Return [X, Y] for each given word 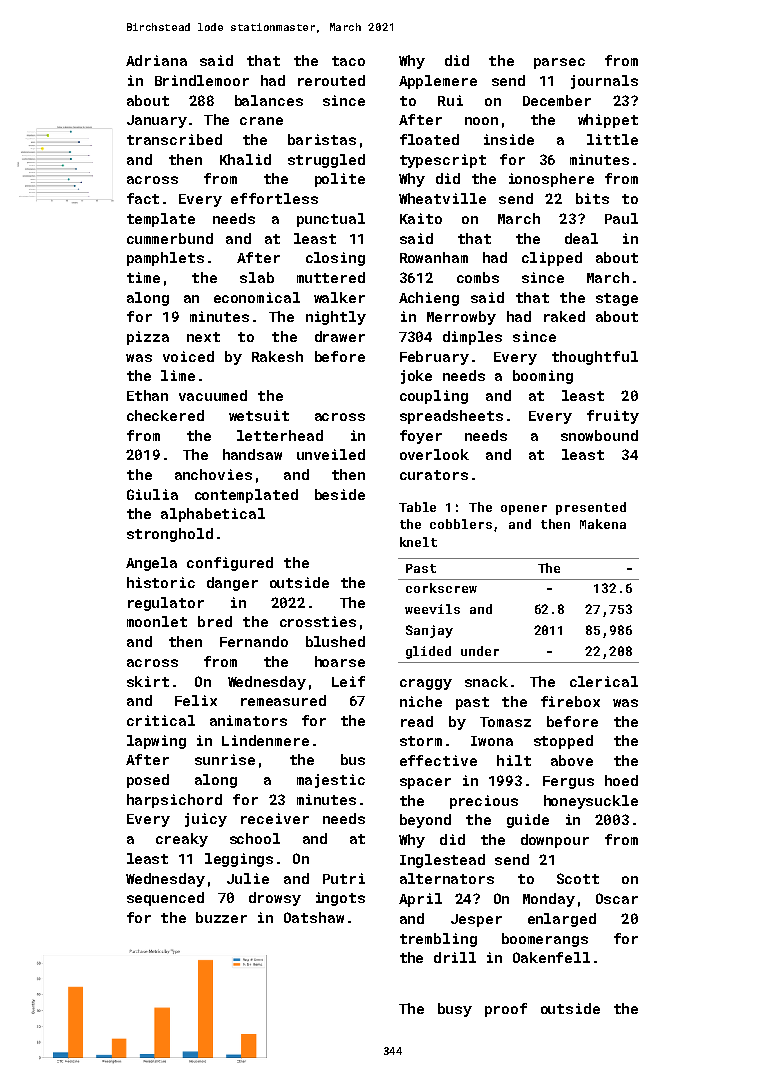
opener [524, 510]
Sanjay [429, 631]
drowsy [275, 899]
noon [481, 121]
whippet [608, 121]
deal [581, 238]
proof [506, 1010]
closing [335, 259]
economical [257, 297]
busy [455, 1010]
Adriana [156, 60]
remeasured [283, 700]
